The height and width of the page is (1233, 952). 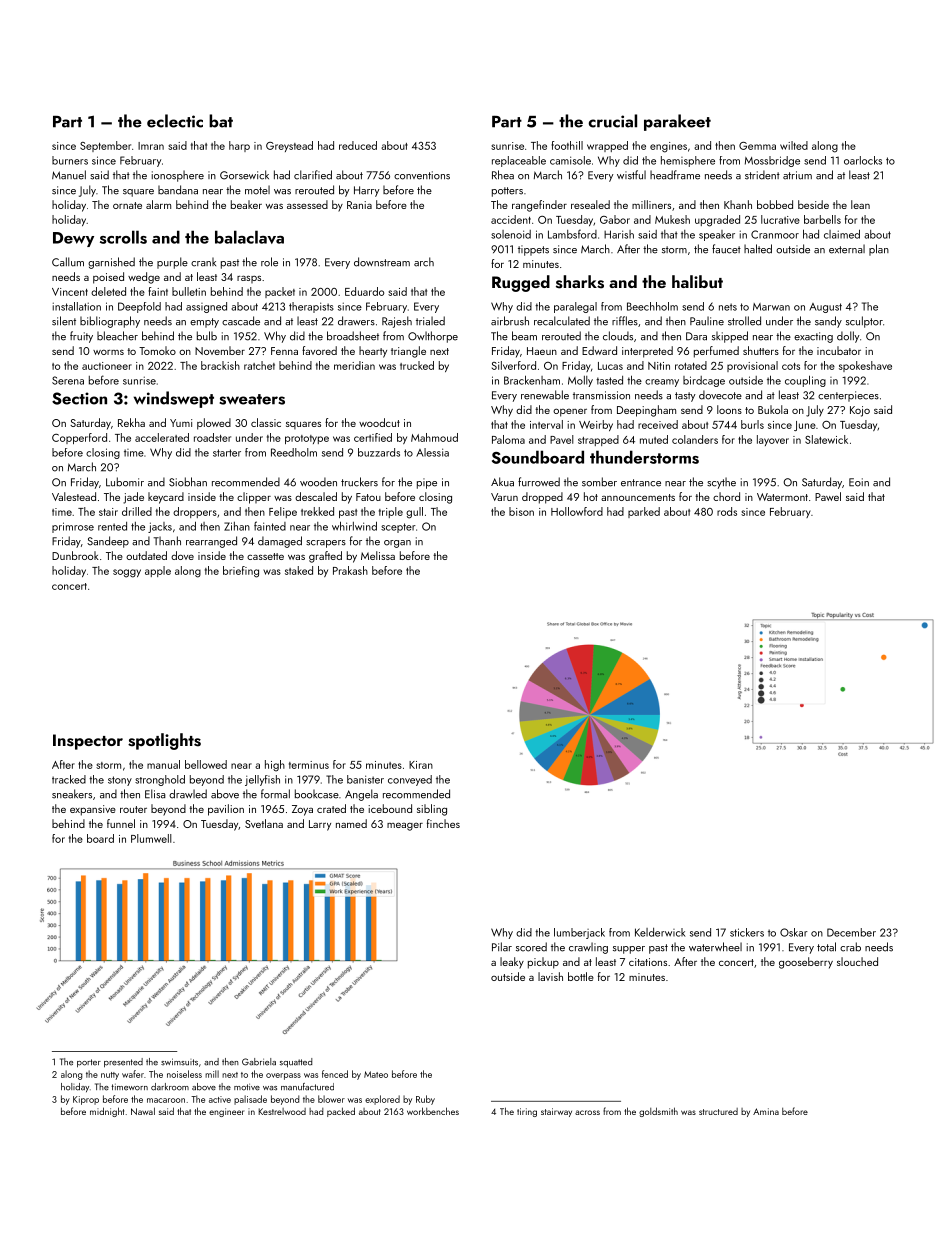 I want to click on waterwheel, so click(x=715, y=947).
